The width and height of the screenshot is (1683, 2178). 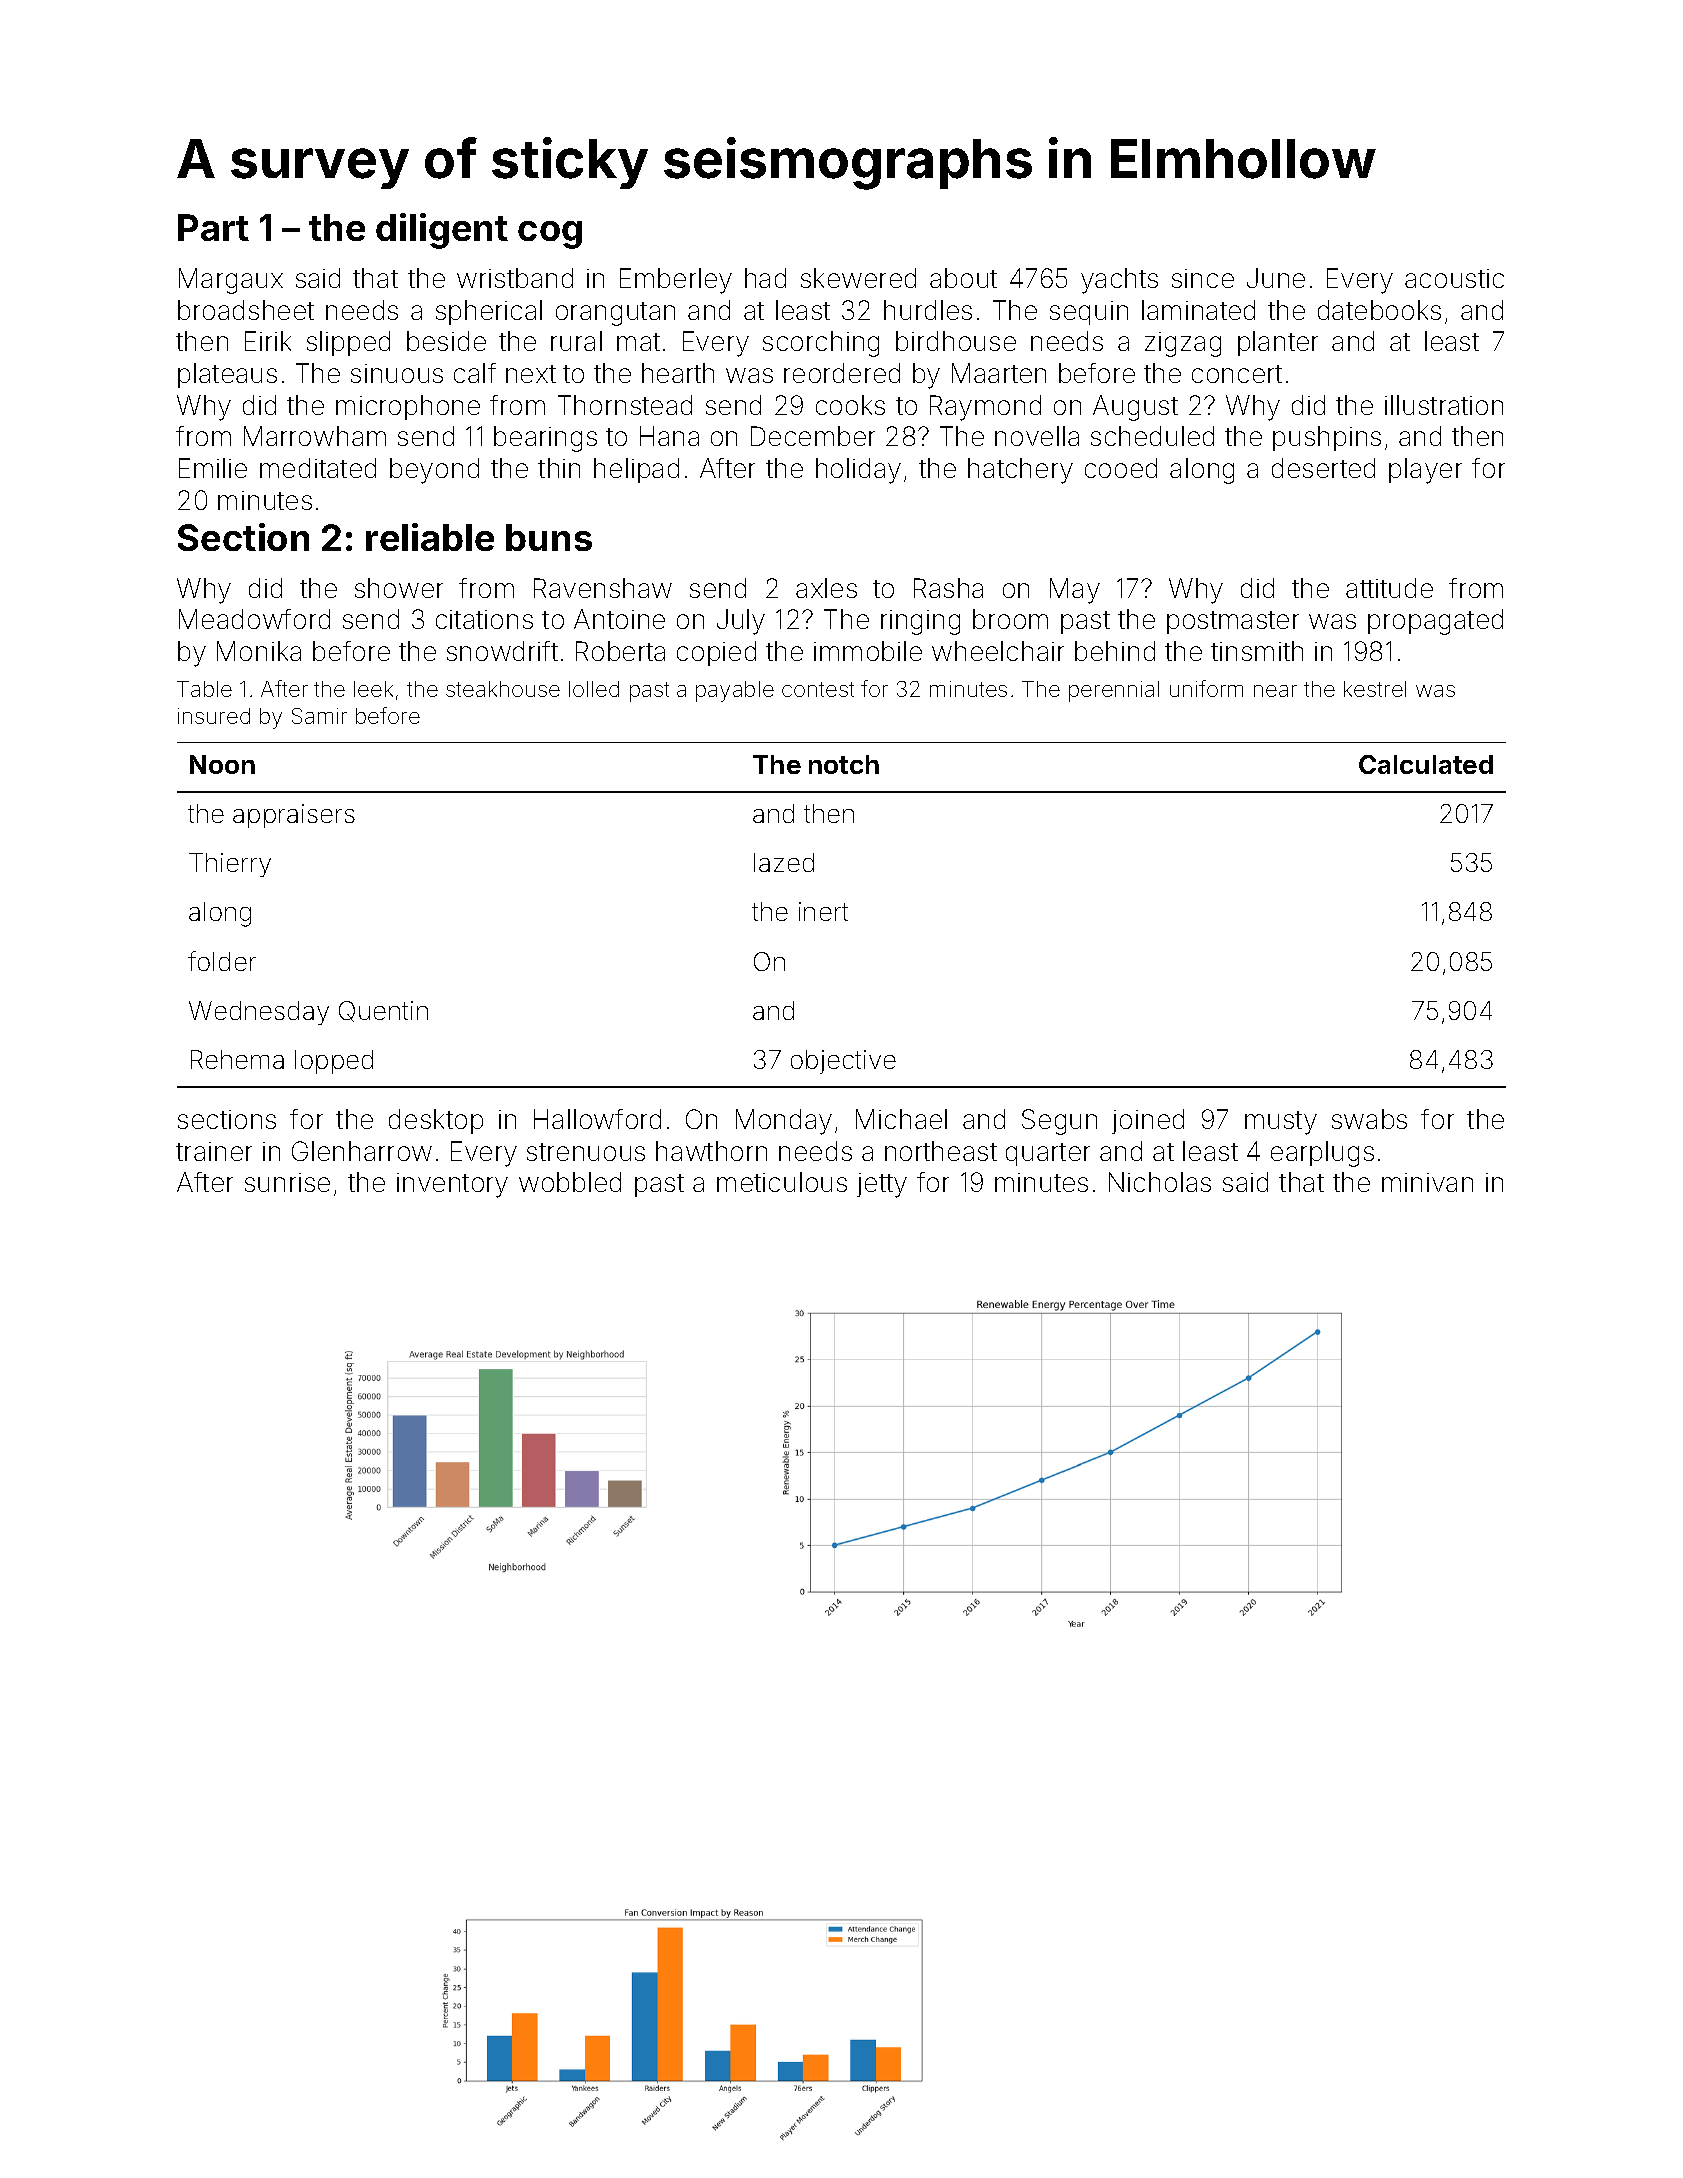 I want to click on strenuous, so click(x=586, y=1152).
